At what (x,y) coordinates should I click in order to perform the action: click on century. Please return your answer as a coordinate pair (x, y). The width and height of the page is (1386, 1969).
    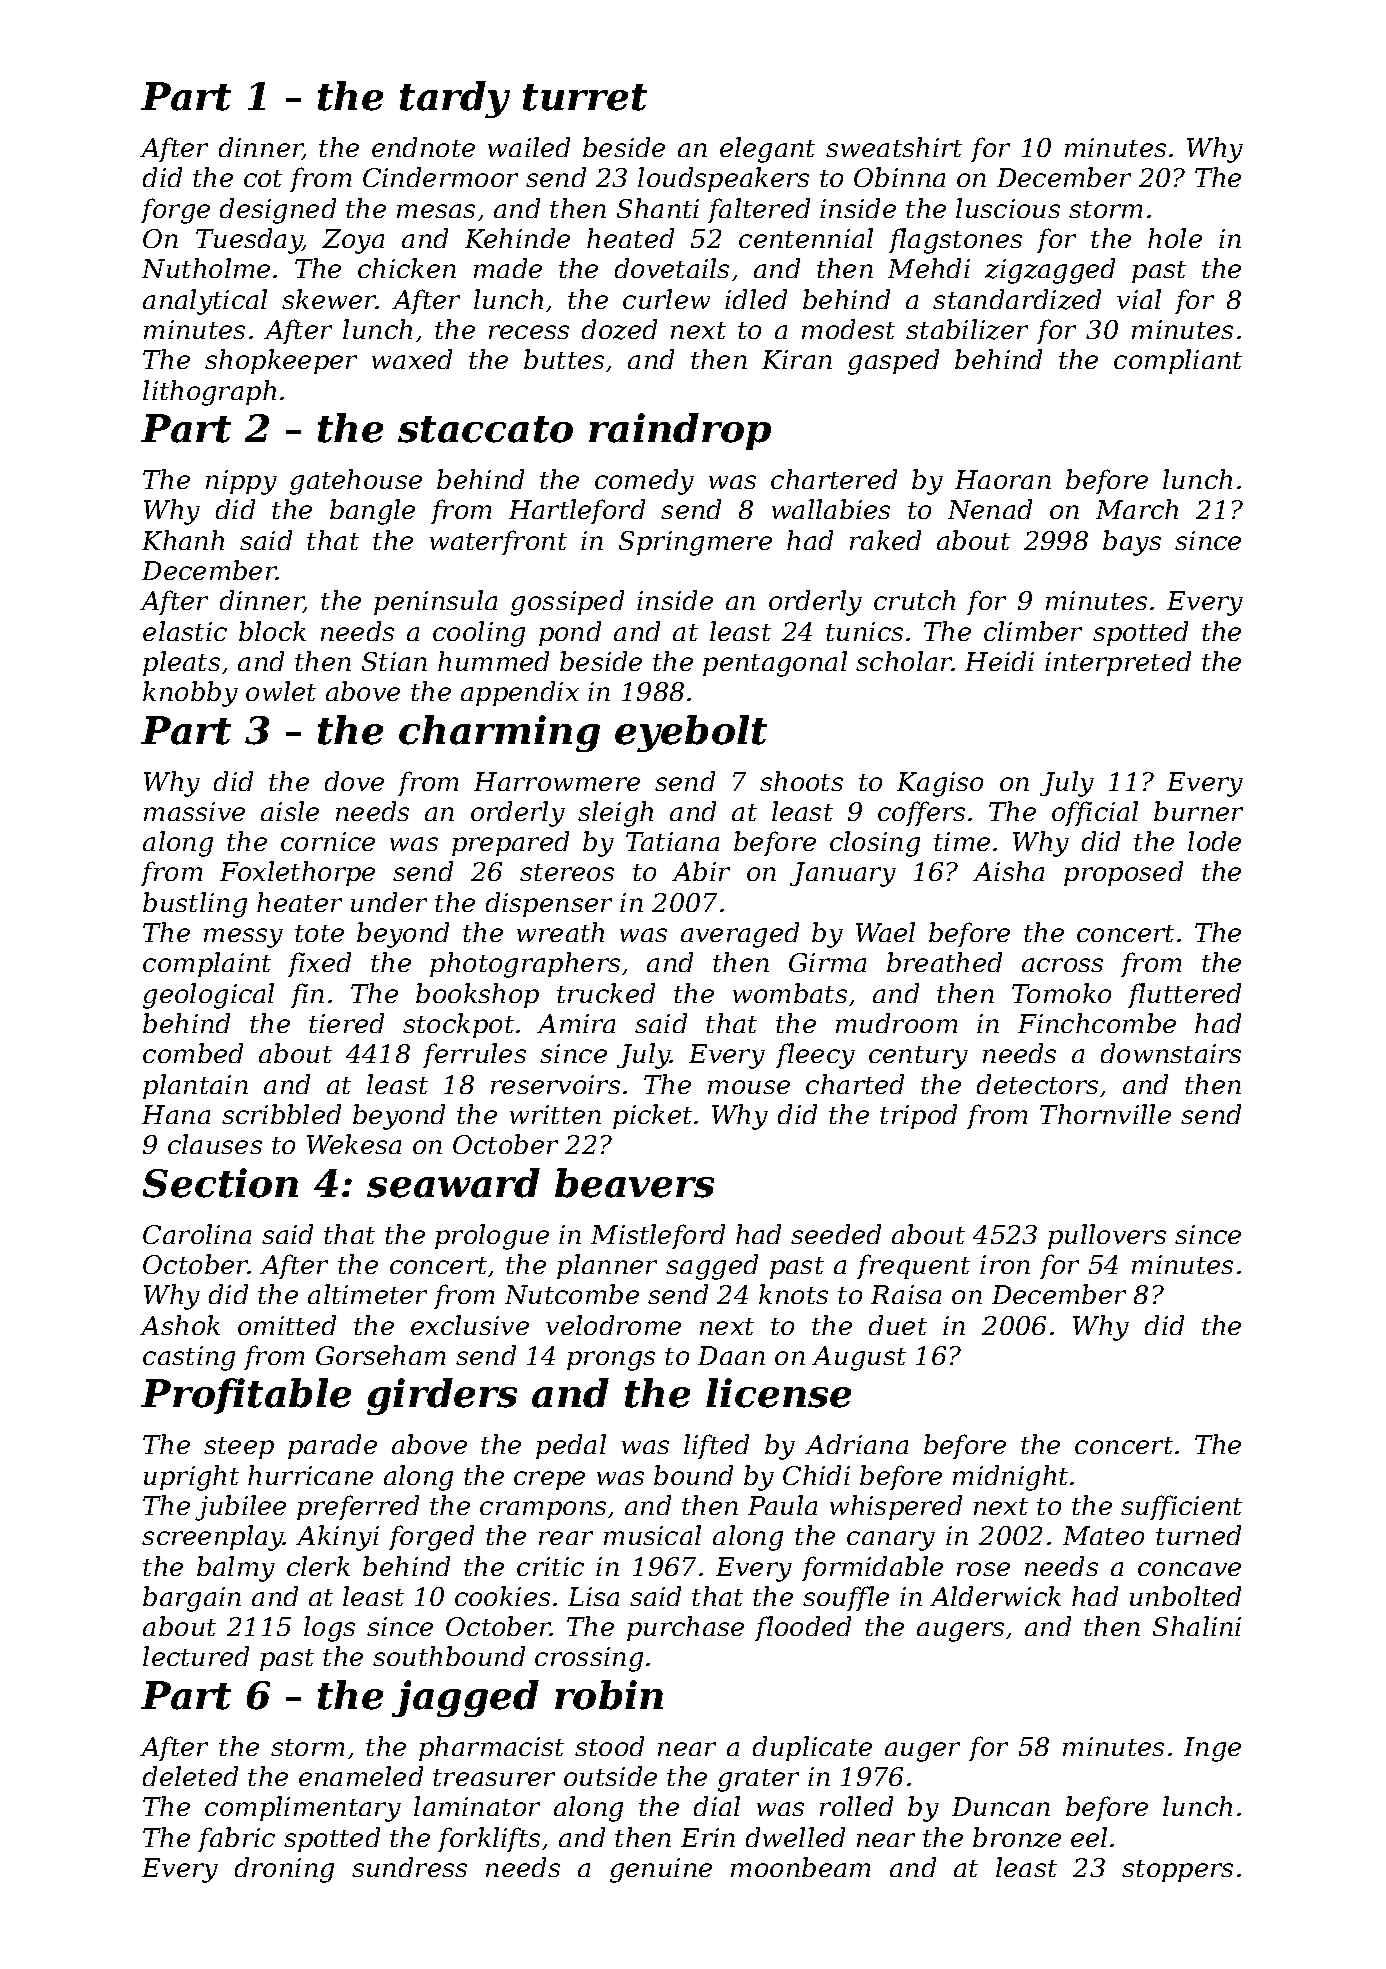
    Looking at the image, I should click on (918, 1057).
